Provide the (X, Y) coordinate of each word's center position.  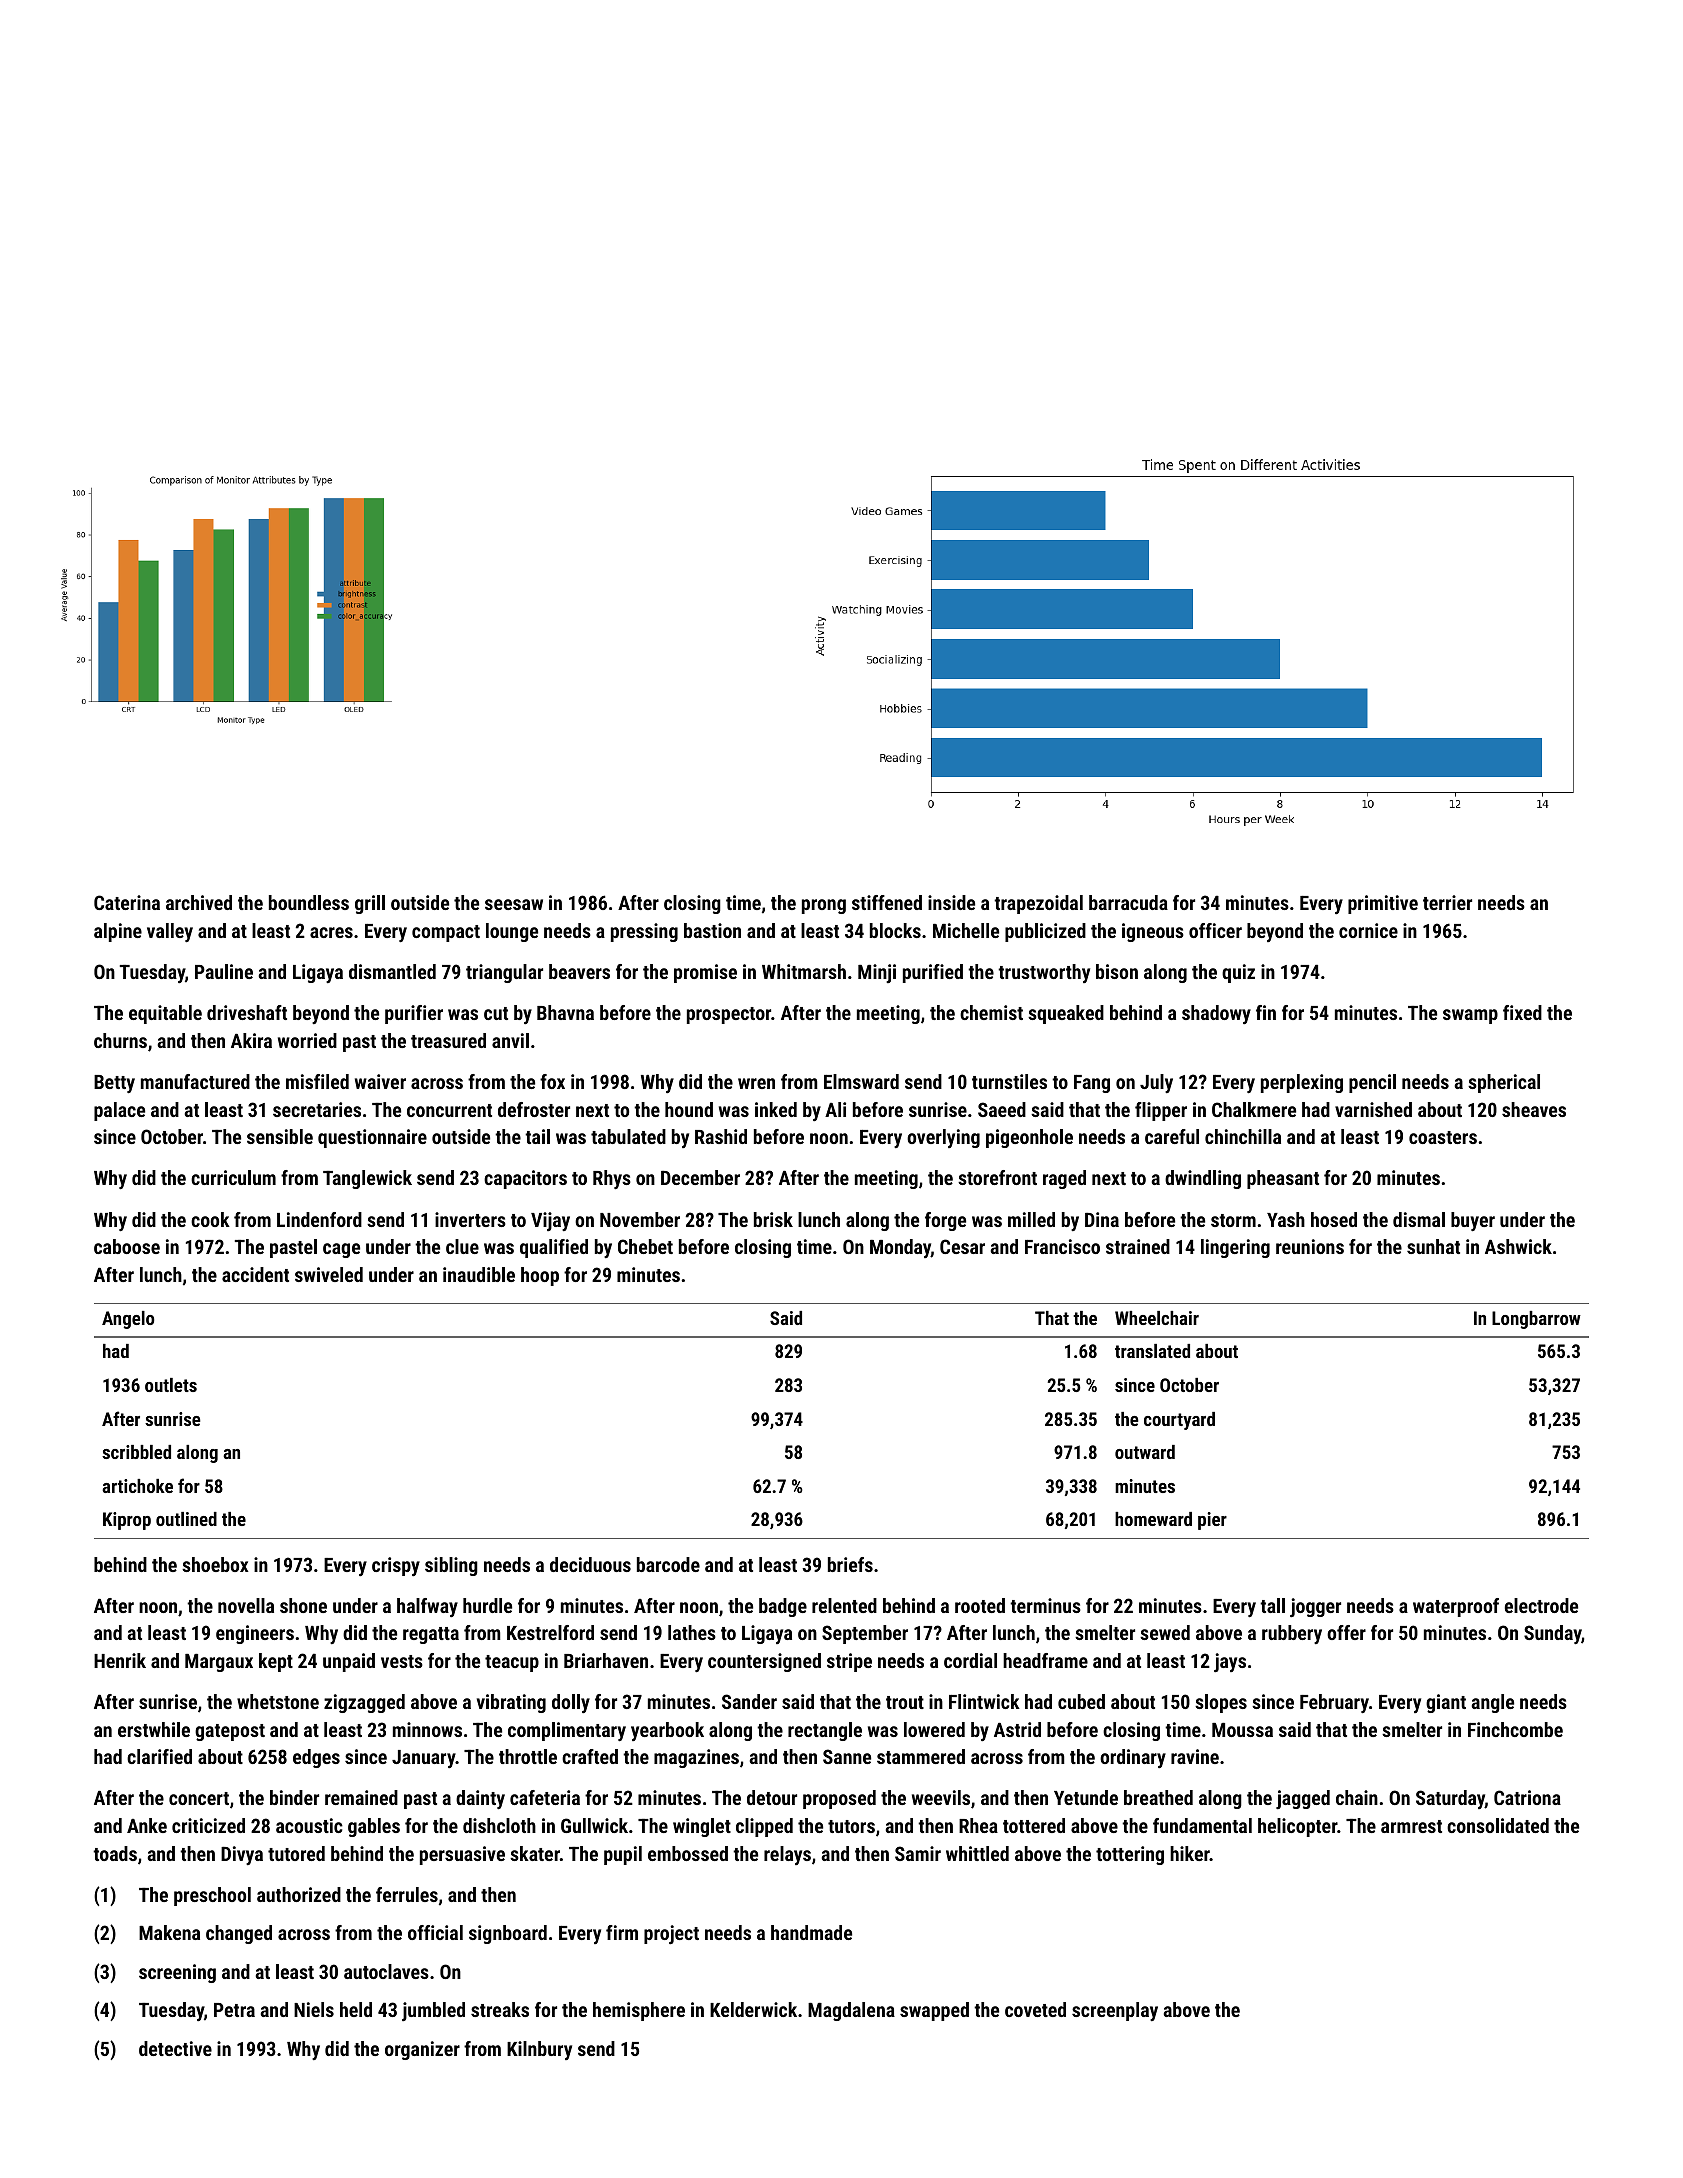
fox (552, 1081)
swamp (1470, 1016)
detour (772, 1797)
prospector (729, 1015)
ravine (1195, 1756)
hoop (540, 1276)
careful (1172, 1136)
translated (1152, 1351)
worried (307, 1040)
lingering (1235, 1248)
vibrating (511, 1703)
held (356, 2009)
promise (705, 973)
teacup (512, 1663)
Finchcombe (1515, 1729)
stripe (849, 1662)
